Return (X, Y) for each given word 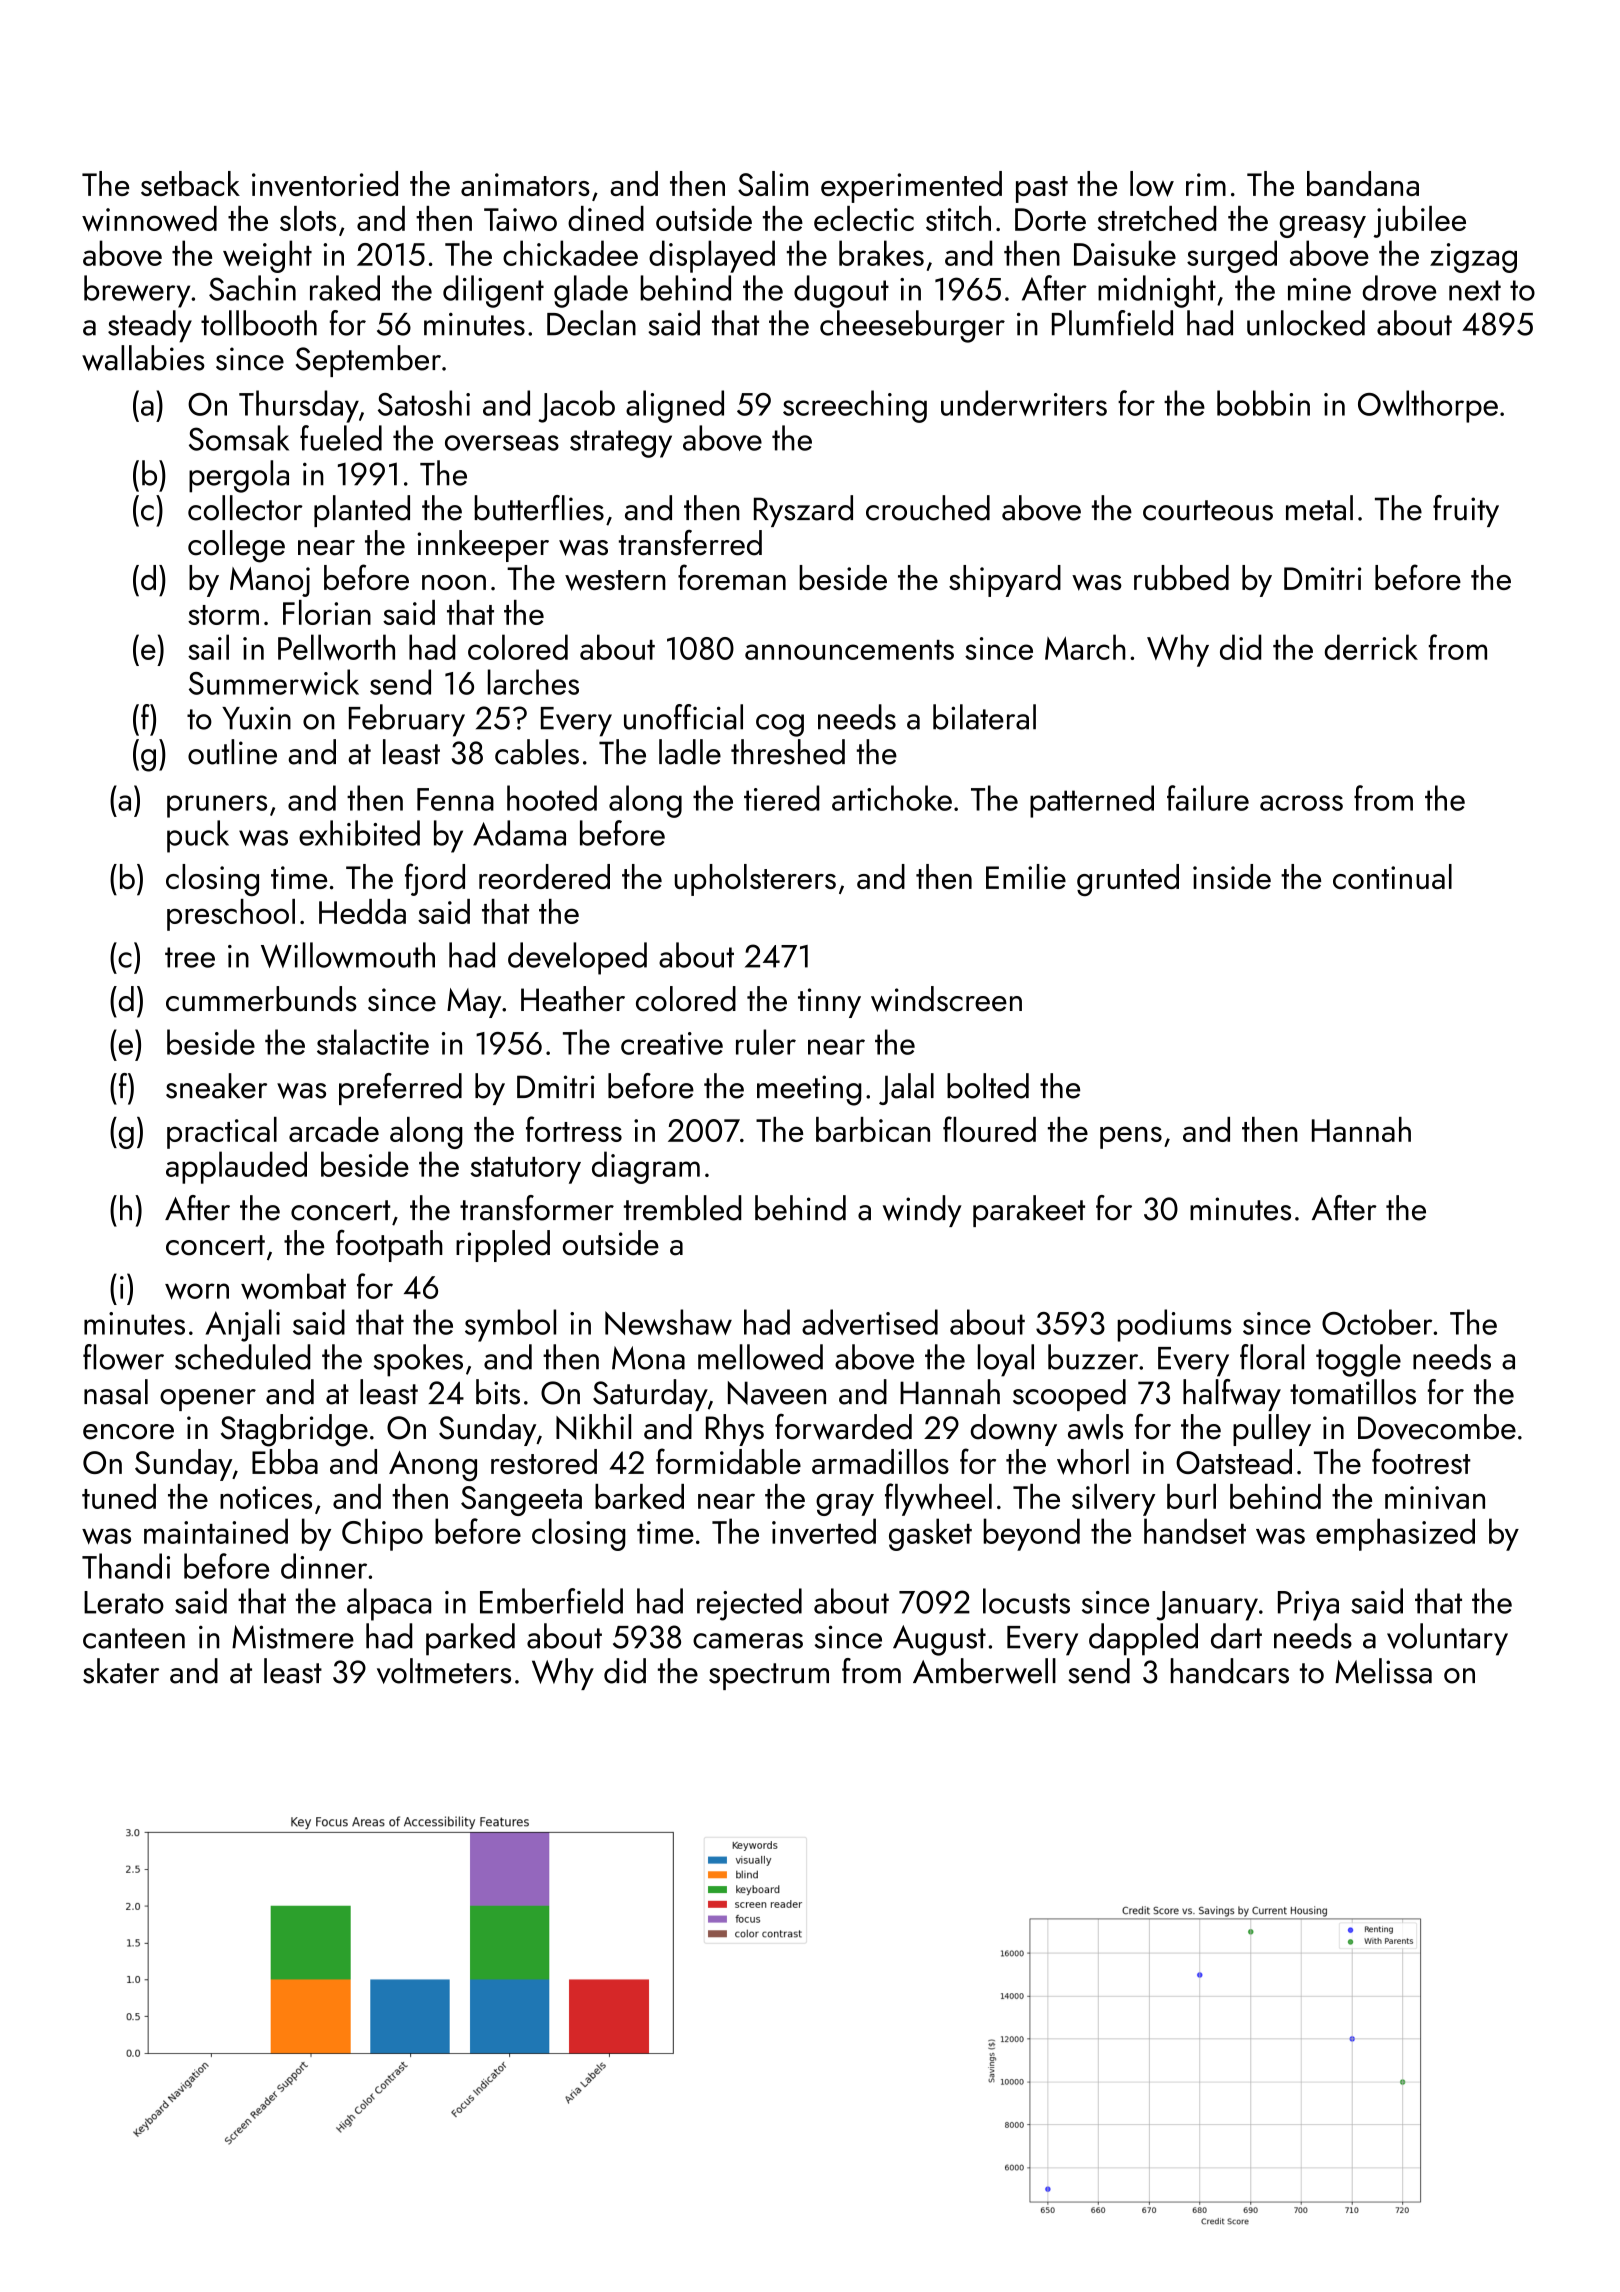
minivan (1435, 1498)
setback (190, 183)
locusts (1026, 1601)
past (1042, 189)
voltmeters (444, 1671)
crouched (928, 508)
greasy (1323, 226)
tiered (781, 798)
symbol (510, 1325)
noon (454, 582)
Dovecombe (1437, 1427)
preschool (231, 915)
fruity (1466, 511)
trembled (682, 1208)
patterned (1092, 801)
